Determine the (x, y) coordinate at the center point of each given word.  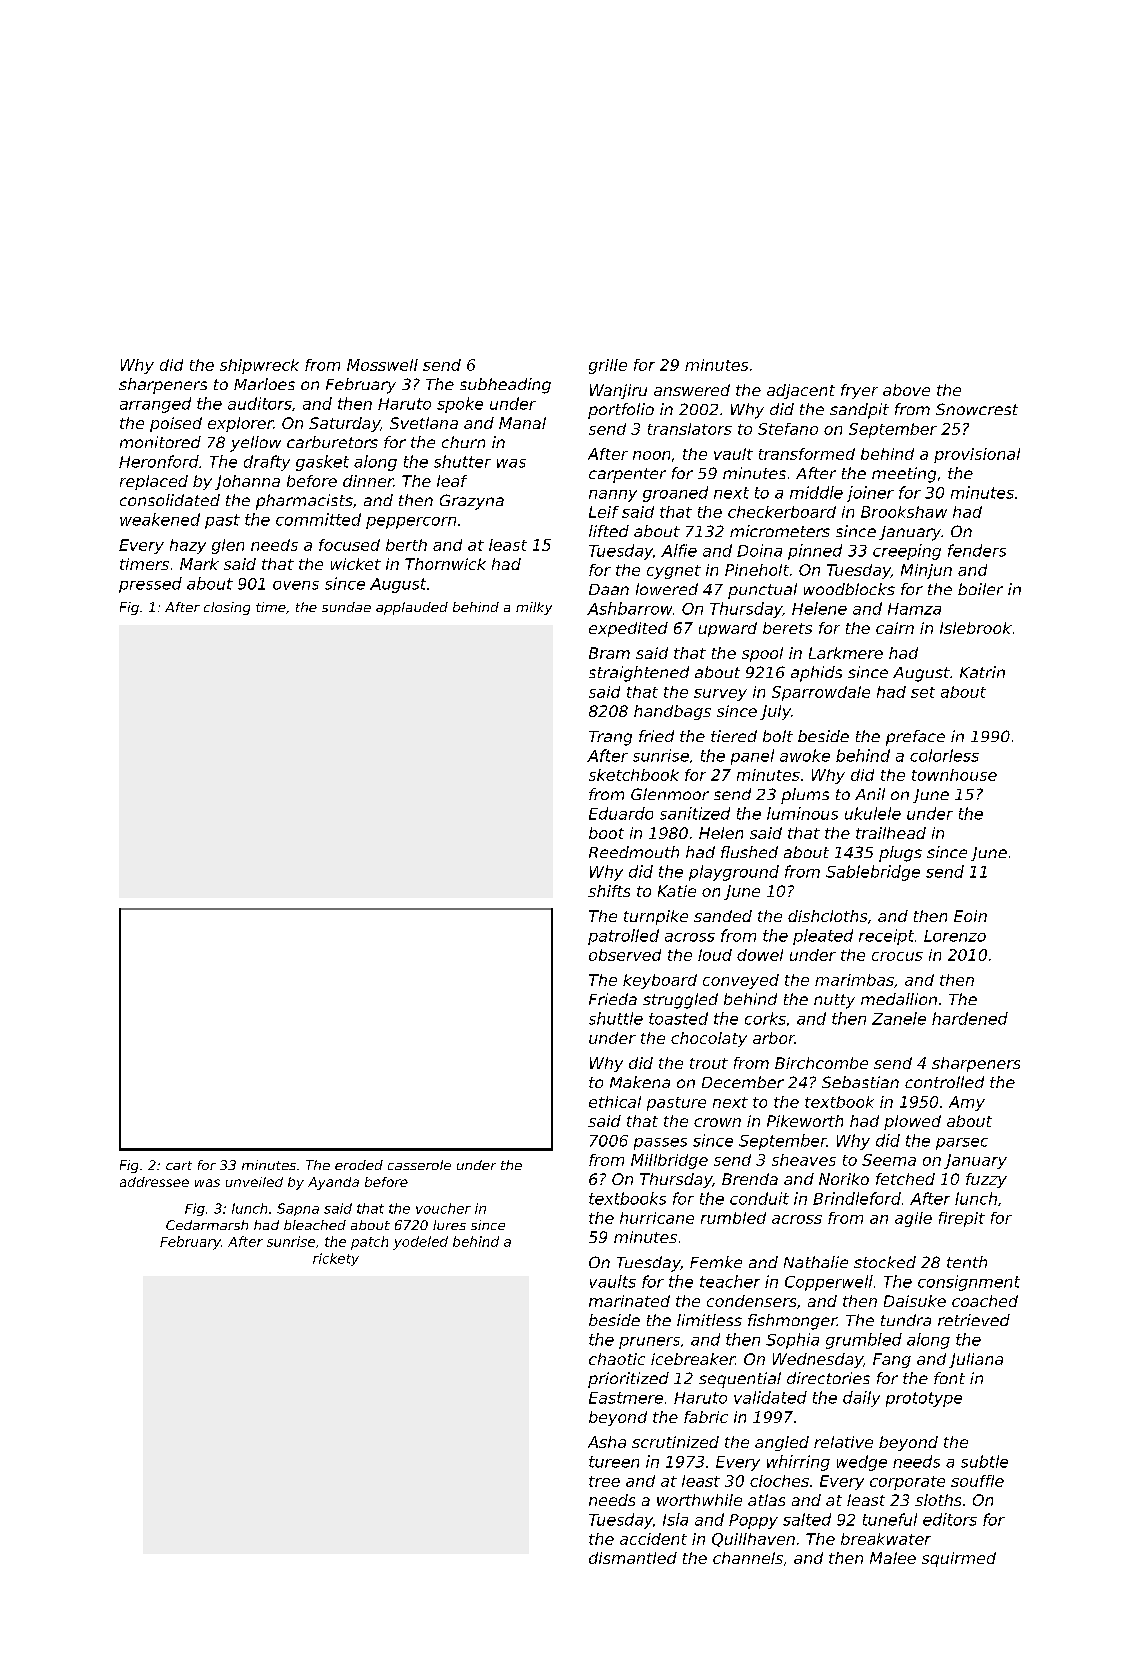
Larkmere (846, 653)
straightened (639, 674)
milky (534, 608)
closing (227, 608)
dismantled (633, 1558)
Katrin (982, 672)
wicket (356, 564)
